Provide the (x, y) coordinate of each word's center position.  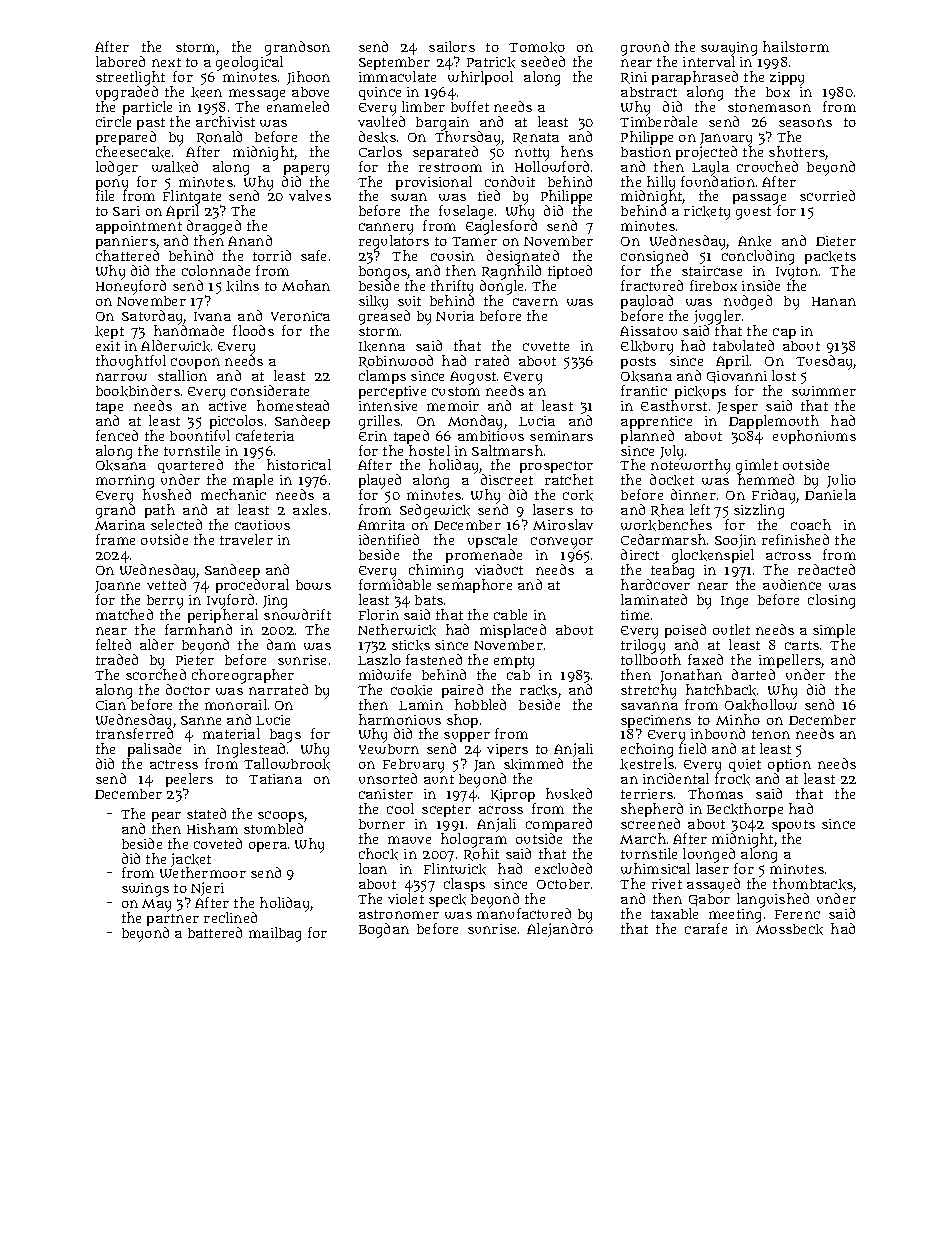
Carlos (380, 151)
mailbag (275, 934)
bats (429, 600)
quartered (190, 467)
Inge (734, 602)
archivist (225, 121)
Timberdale (658, 121)
